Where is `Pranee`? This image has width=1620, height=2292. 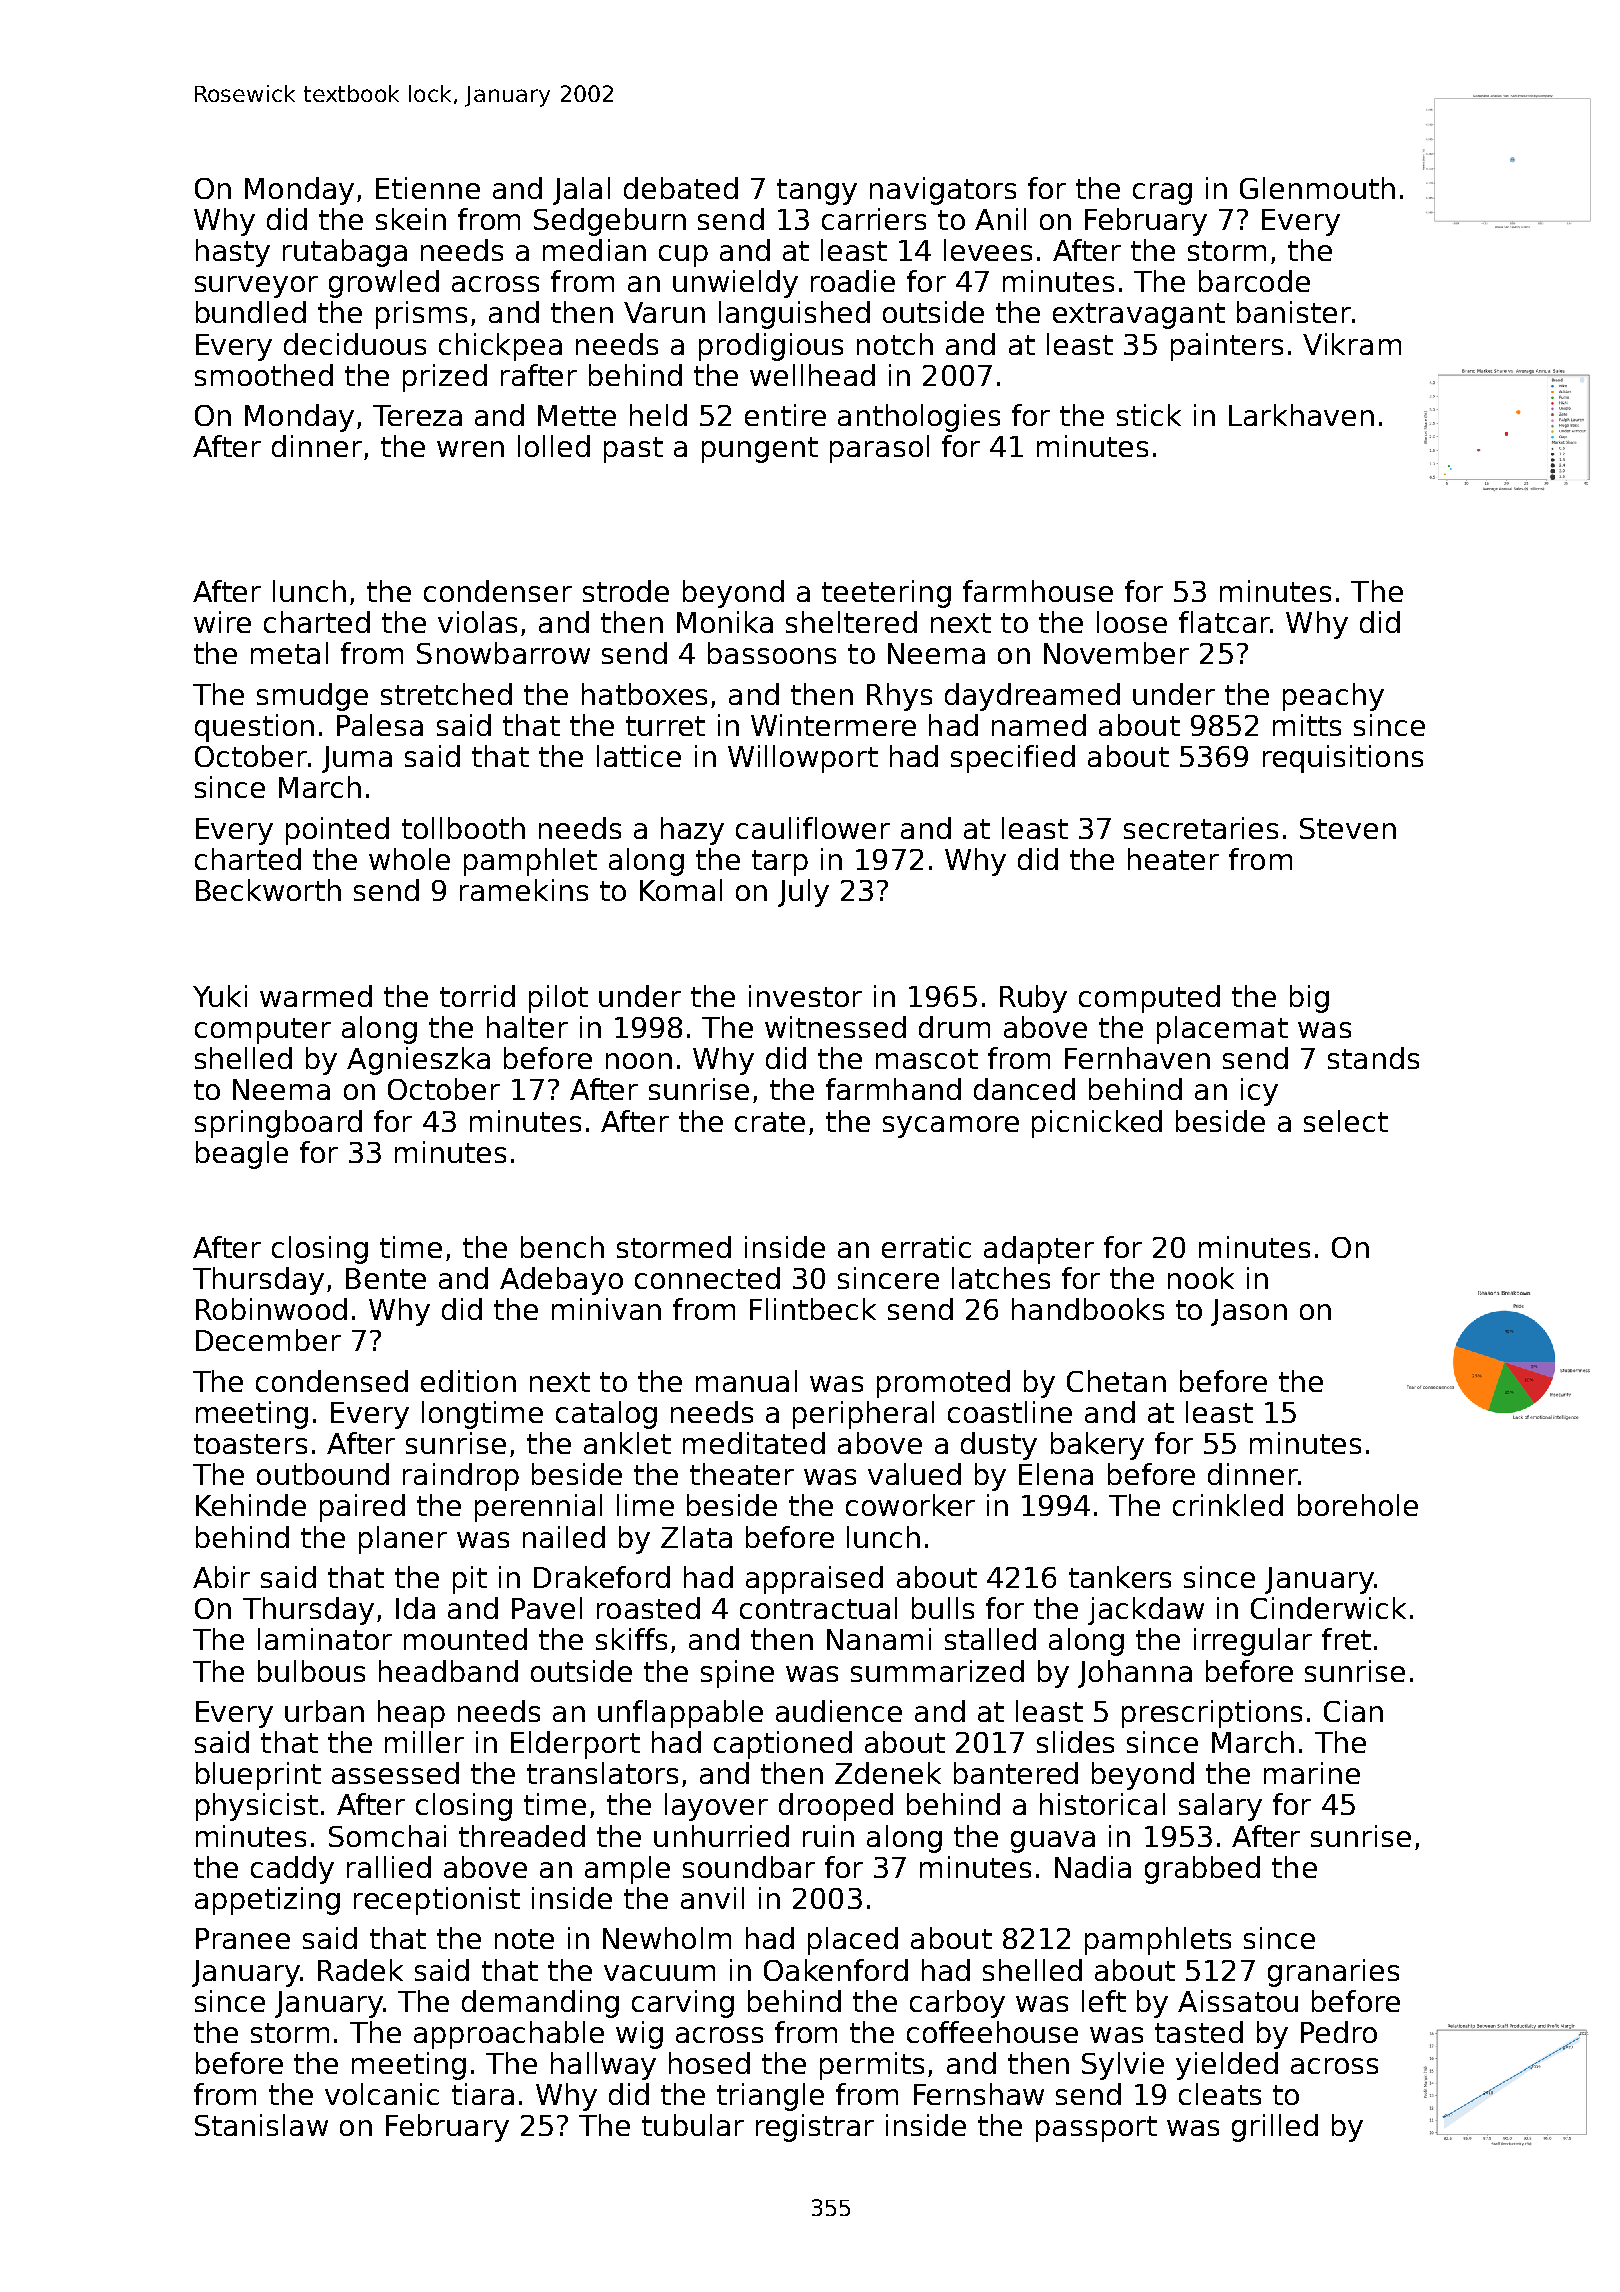
Pranee is located at coordinates (243, 1938).
